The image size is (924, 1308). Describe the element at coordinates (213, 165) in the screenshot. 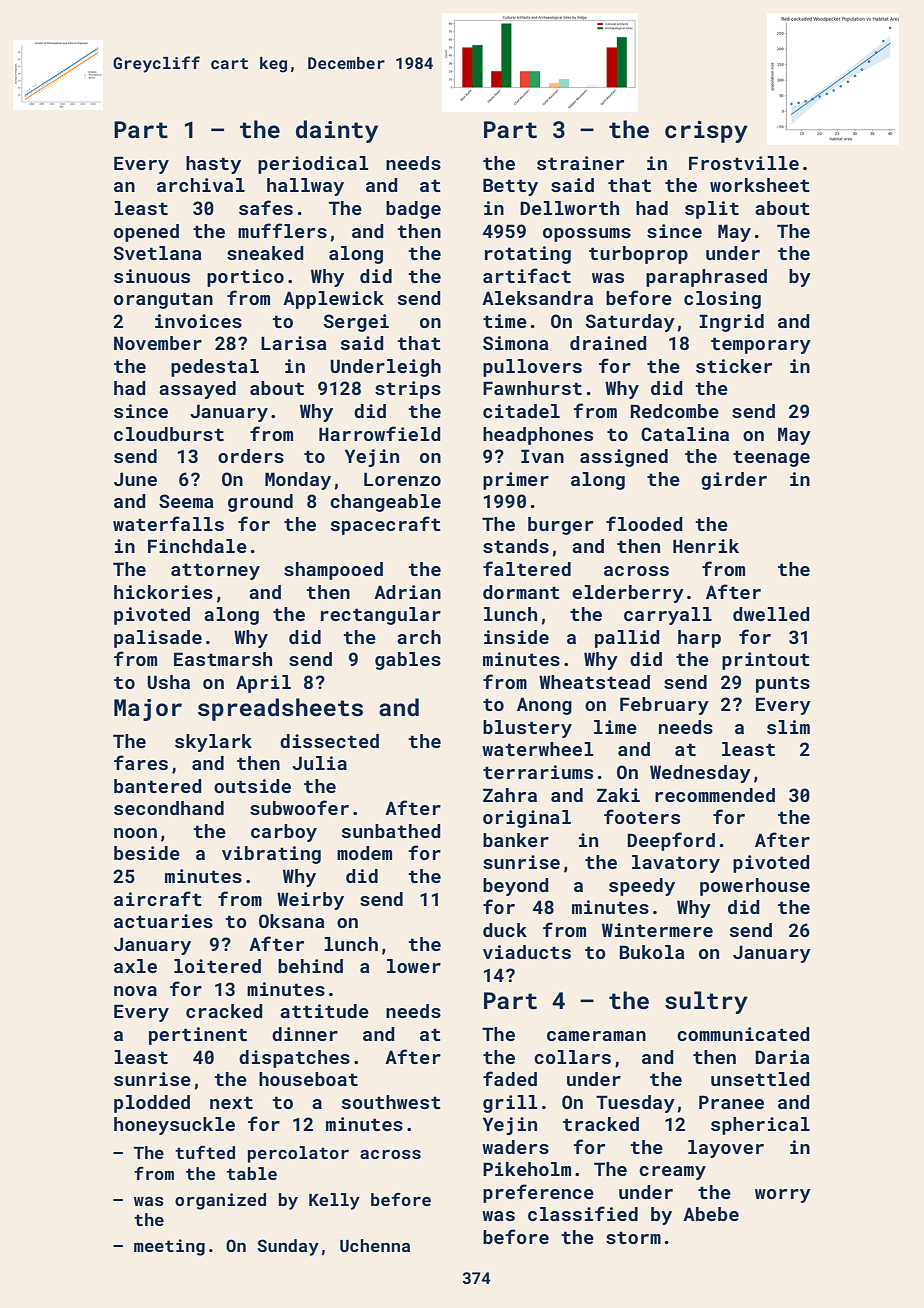

I see `hasty` at that location.
